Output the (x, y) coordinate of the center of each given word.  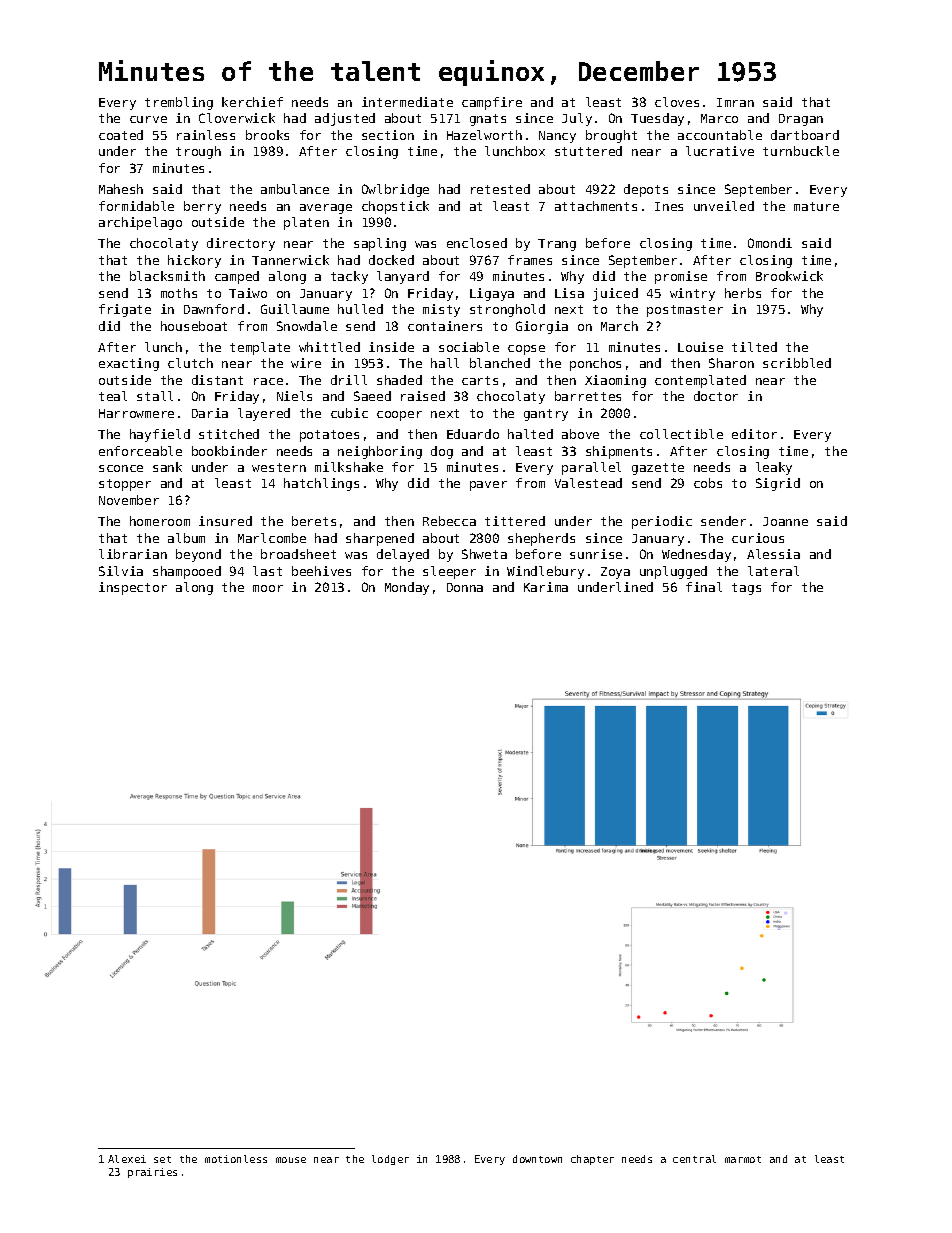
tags (746, 589)
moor (268, 588)
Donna (465, 587)
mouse (291, 1160)
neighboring (380, 452)
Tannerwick (290, 260)
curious (758, 538)
